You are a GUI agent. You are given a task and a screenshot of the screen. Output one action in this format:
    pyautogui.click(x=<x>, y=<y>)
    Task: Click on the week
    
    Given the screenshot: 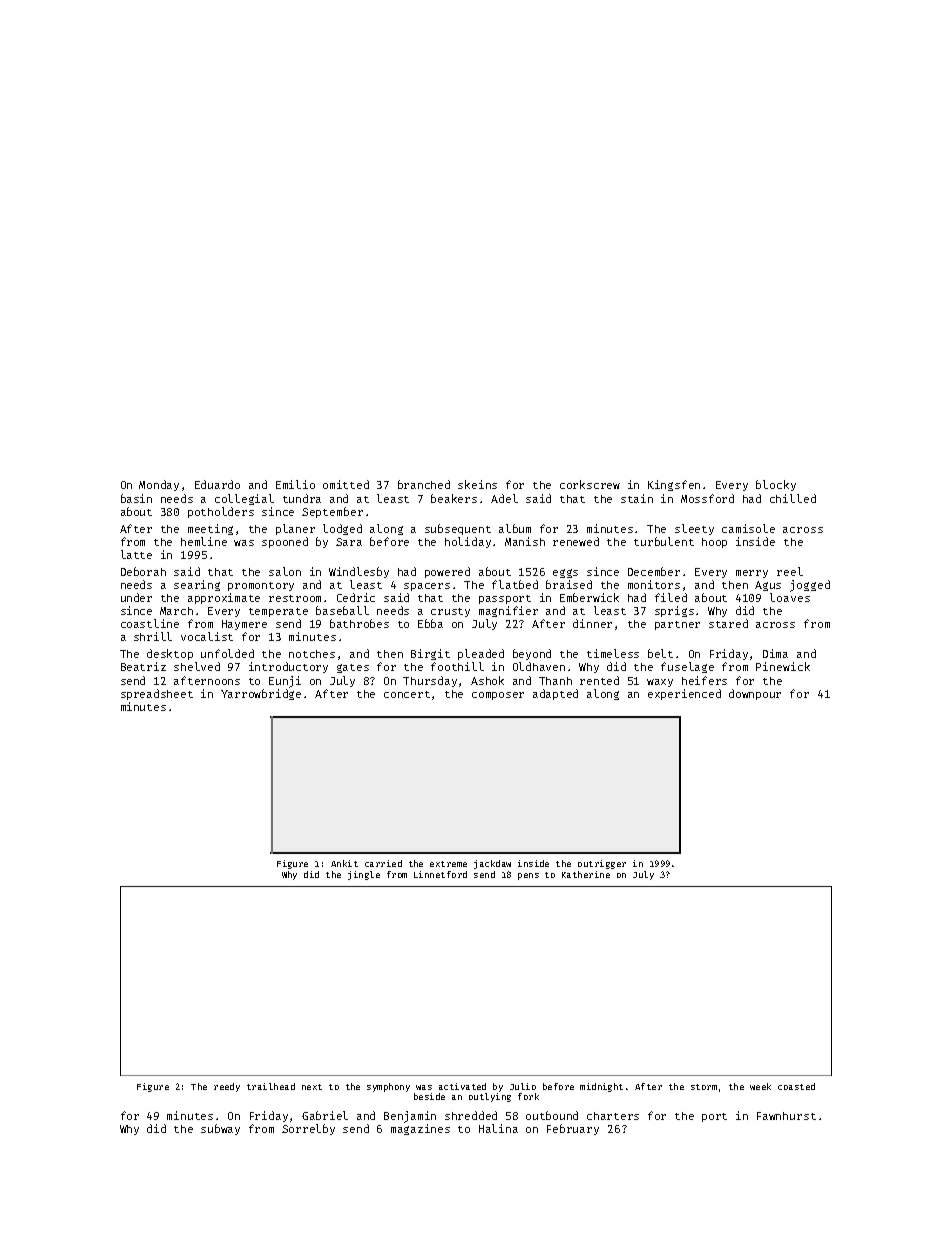 What is the action you would take?
    pyautogui.click(x=760, y=1086)
